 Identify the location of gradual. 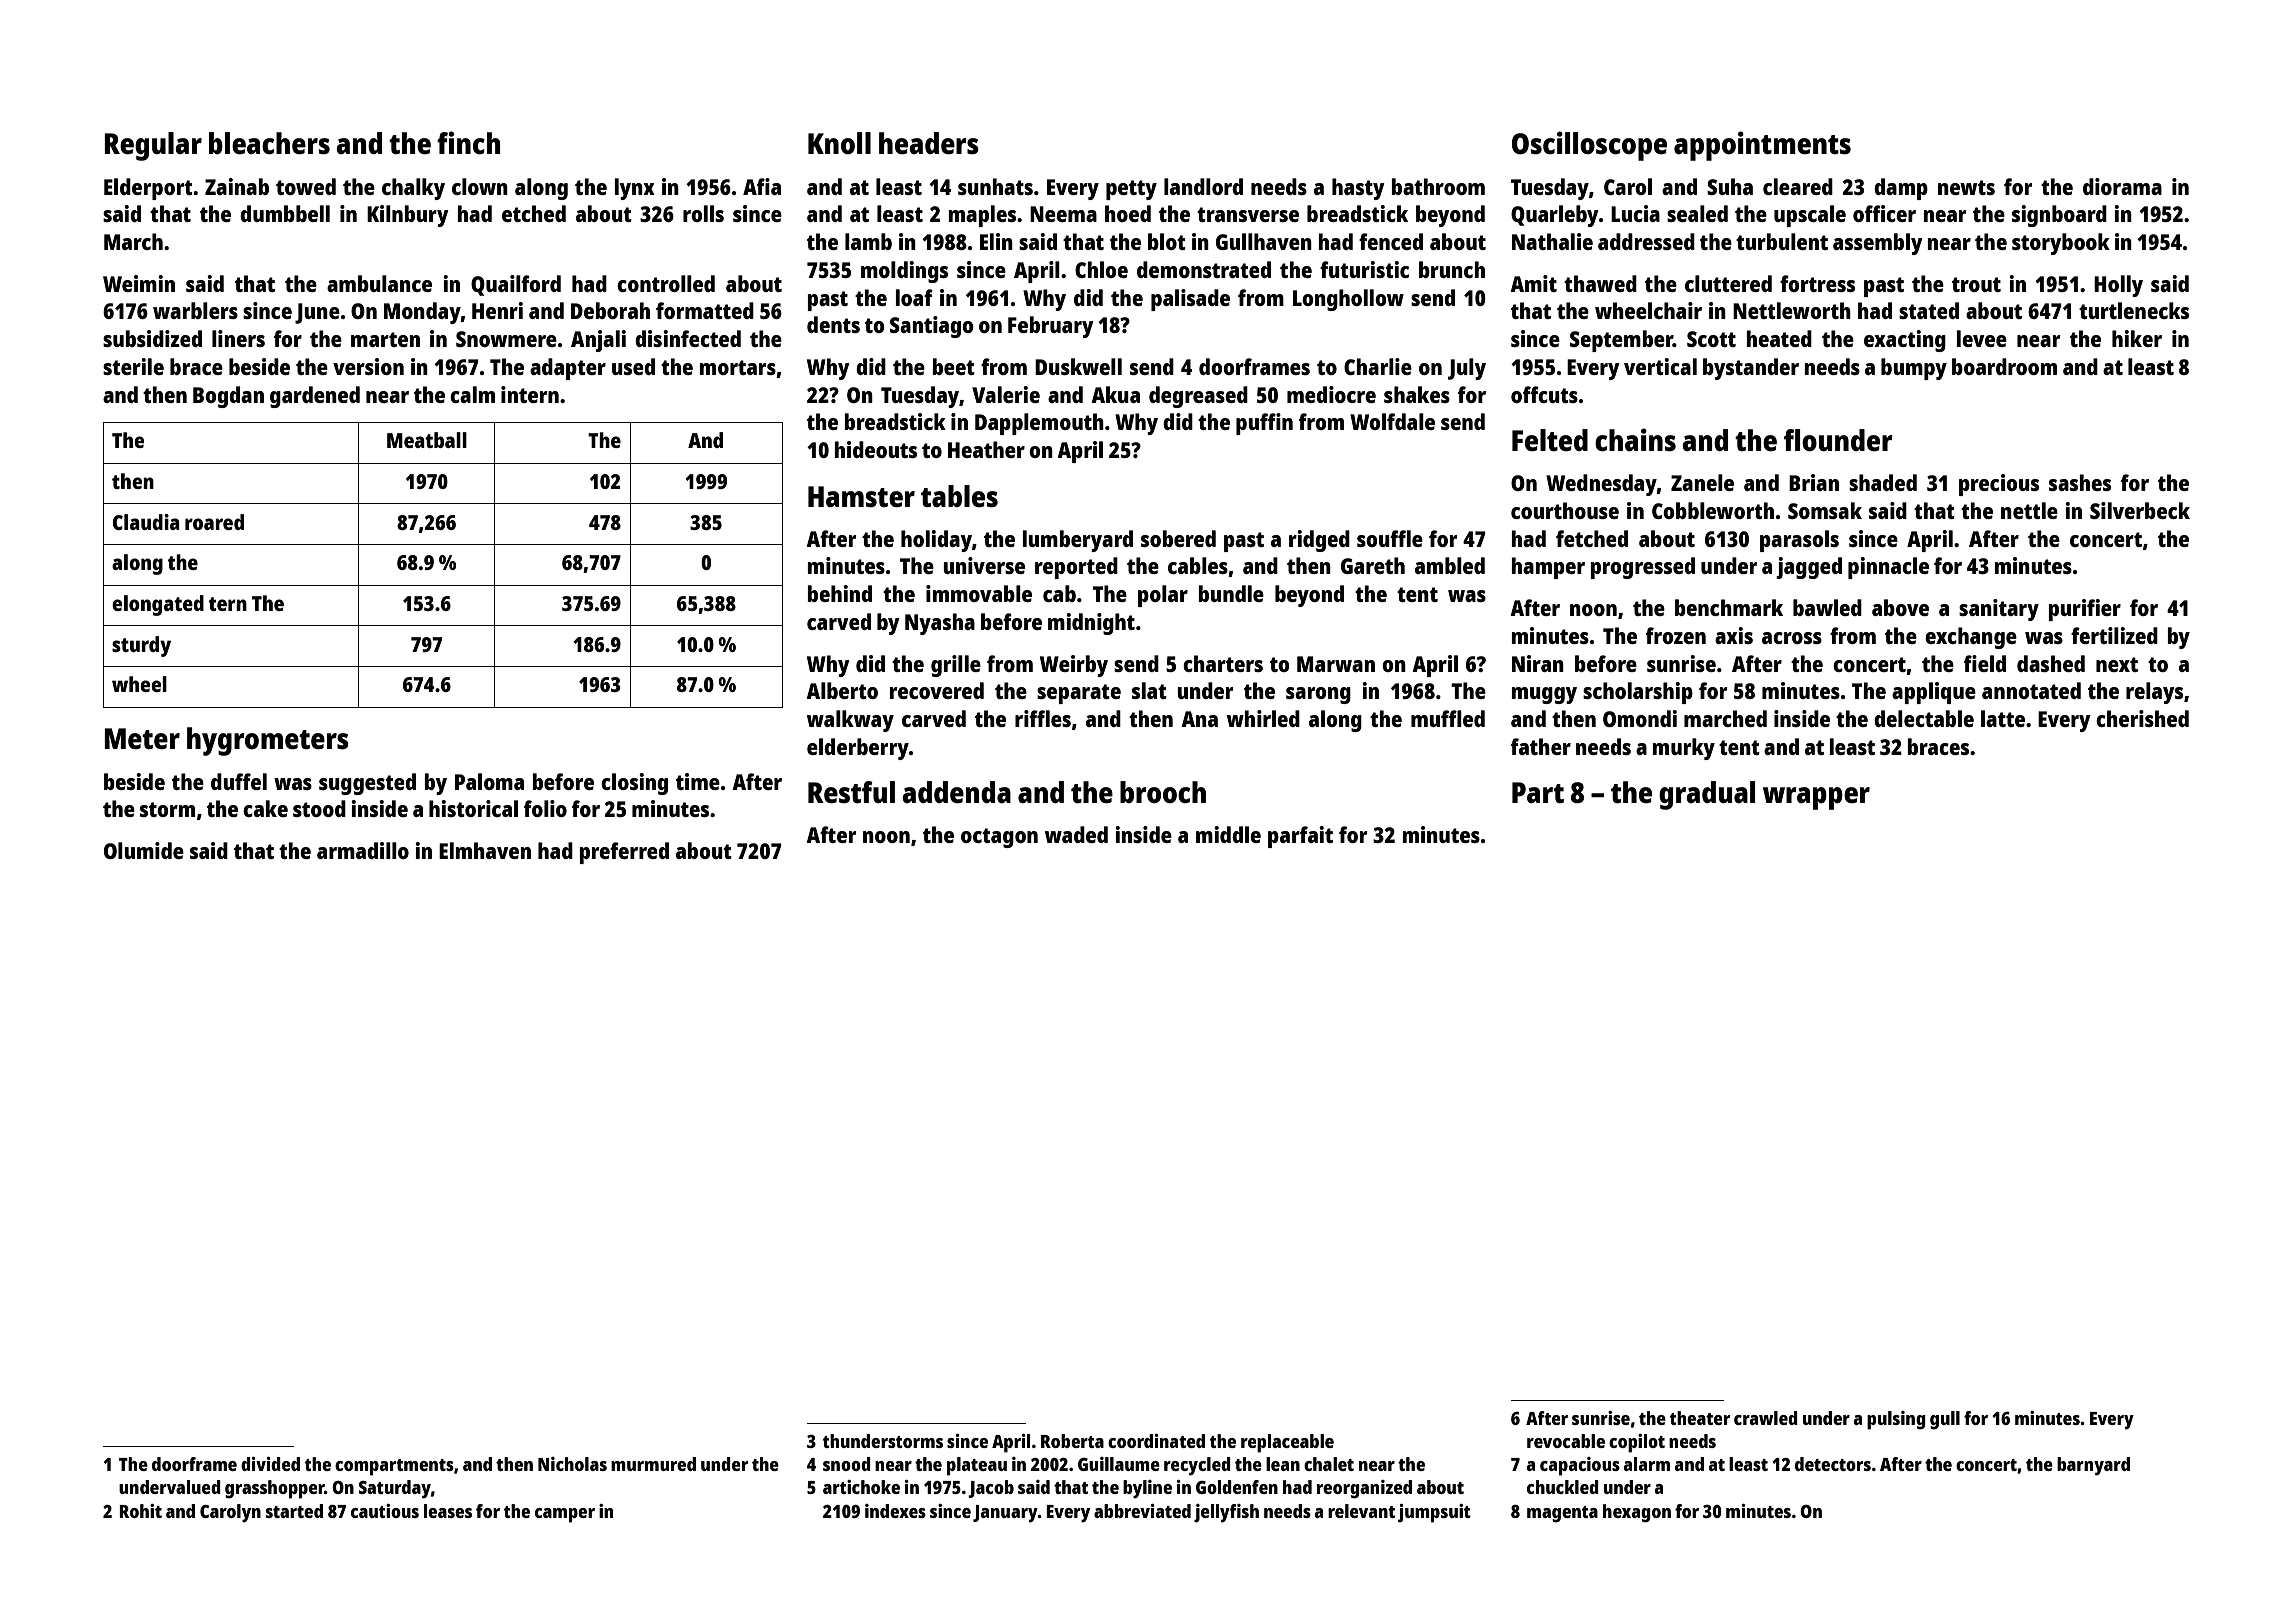
(1707, 795).
